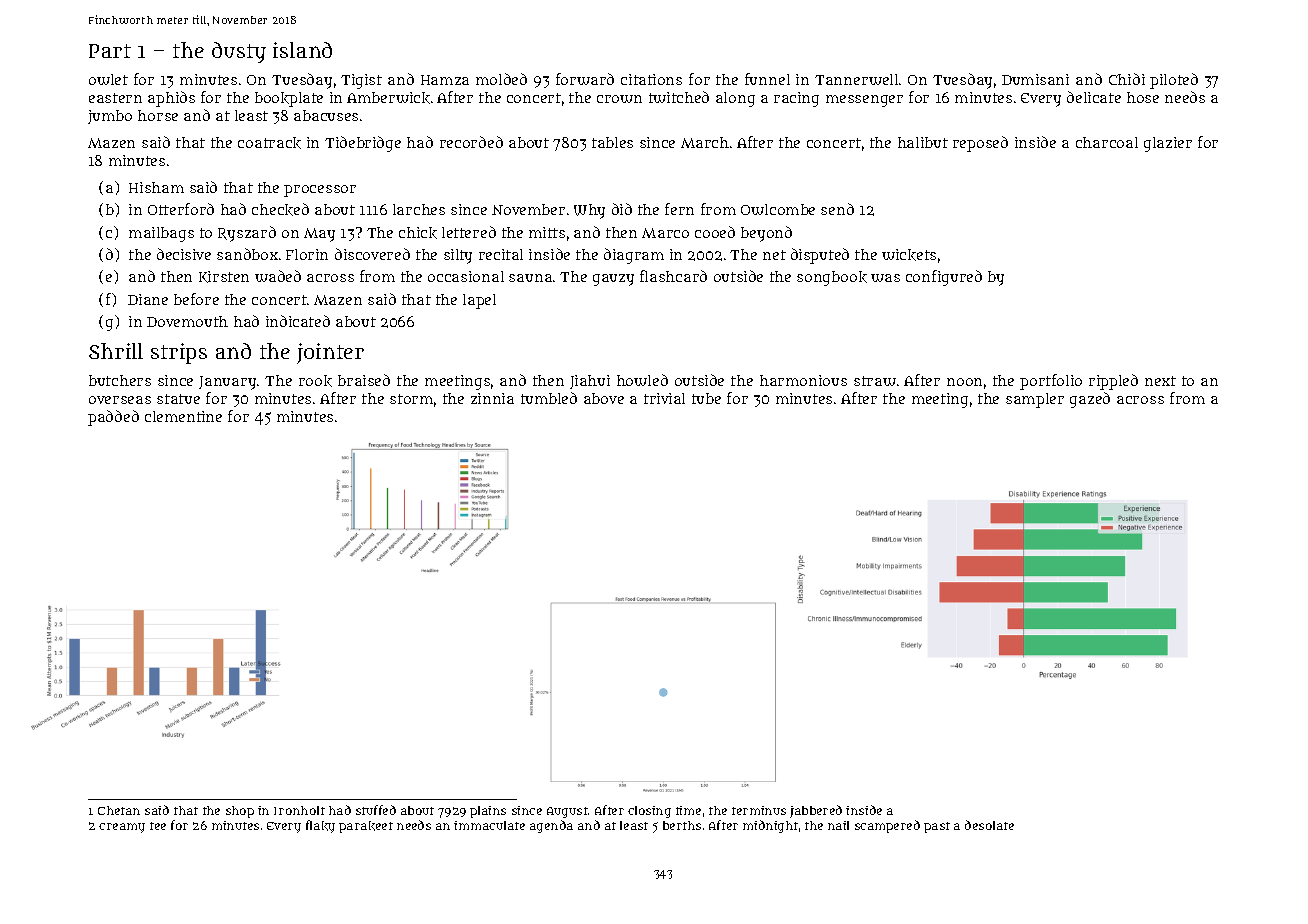 The width and height of the page is (1308, 924). Describe the element at coordinates (551, 826) in the page. I see `agenda` at that location.
